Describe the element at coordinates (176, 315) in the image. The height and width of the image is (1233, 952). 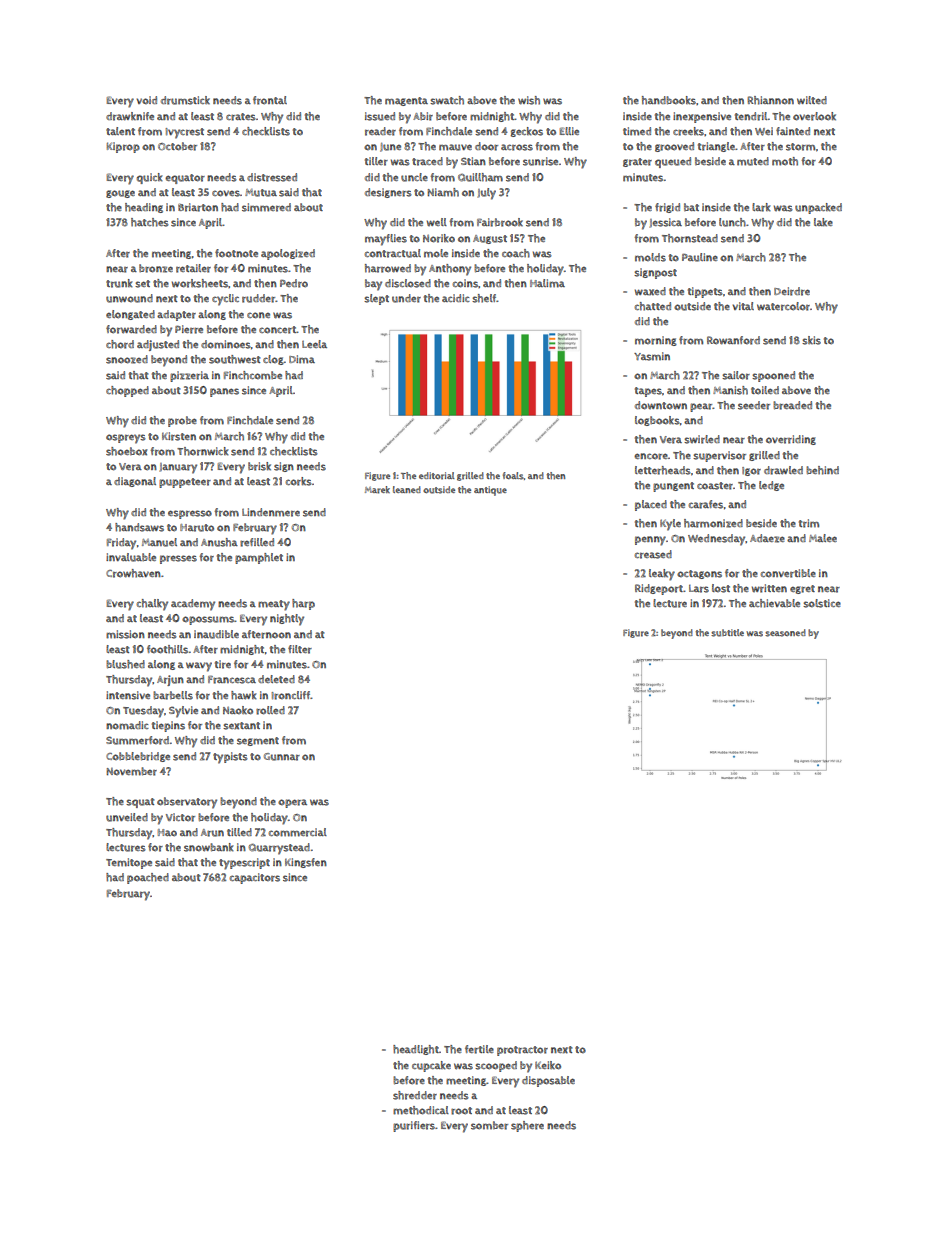
I see `adapter` at that location.
